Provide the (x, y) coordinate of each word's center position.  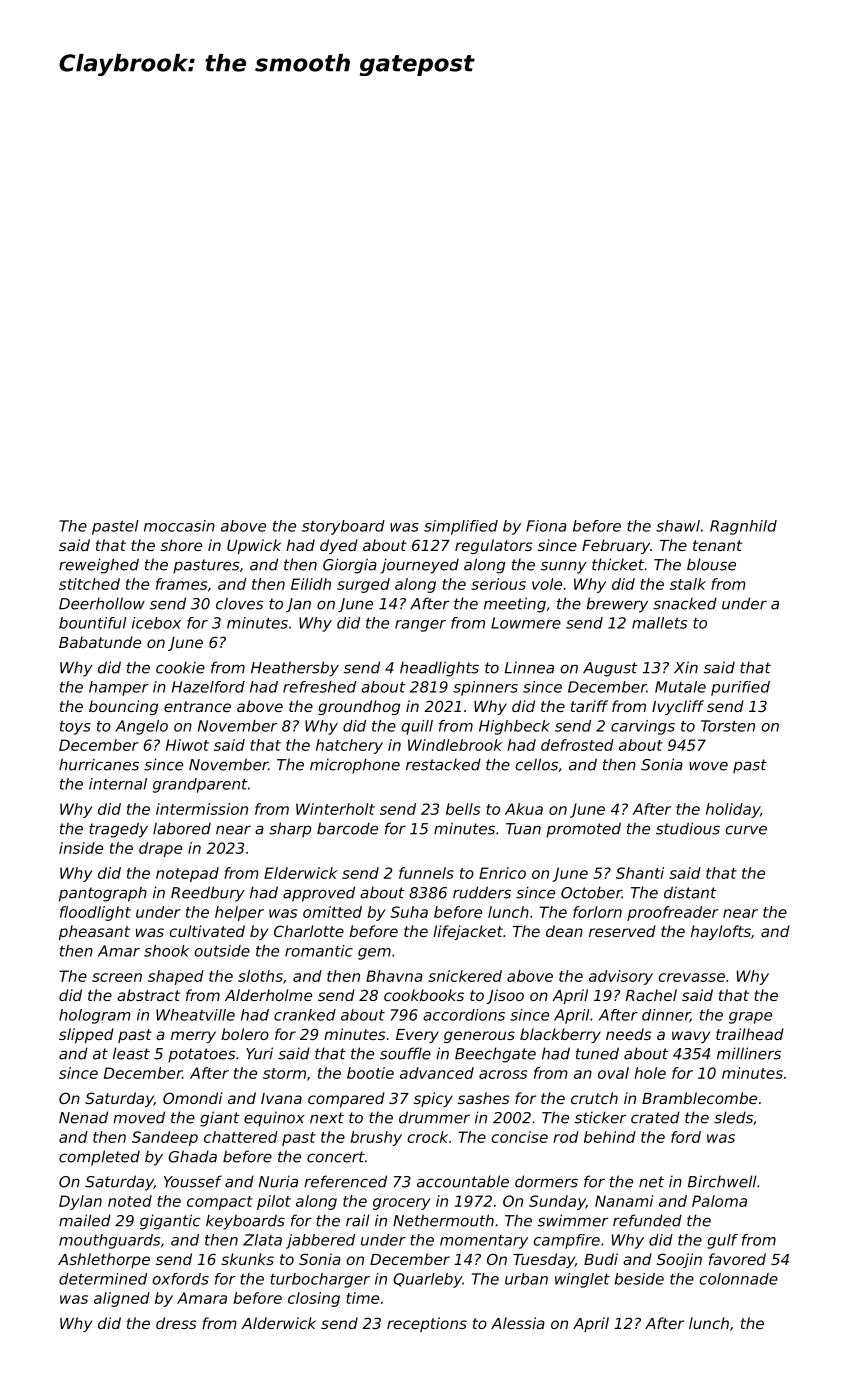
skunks (247, 1259)
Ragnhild (743, 527)
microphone (355, 766)
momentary (484, 1242)
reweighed (99, 566)
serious (498, 584)
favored (737, 1259)
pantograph (103, 894)
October (591, 892)
